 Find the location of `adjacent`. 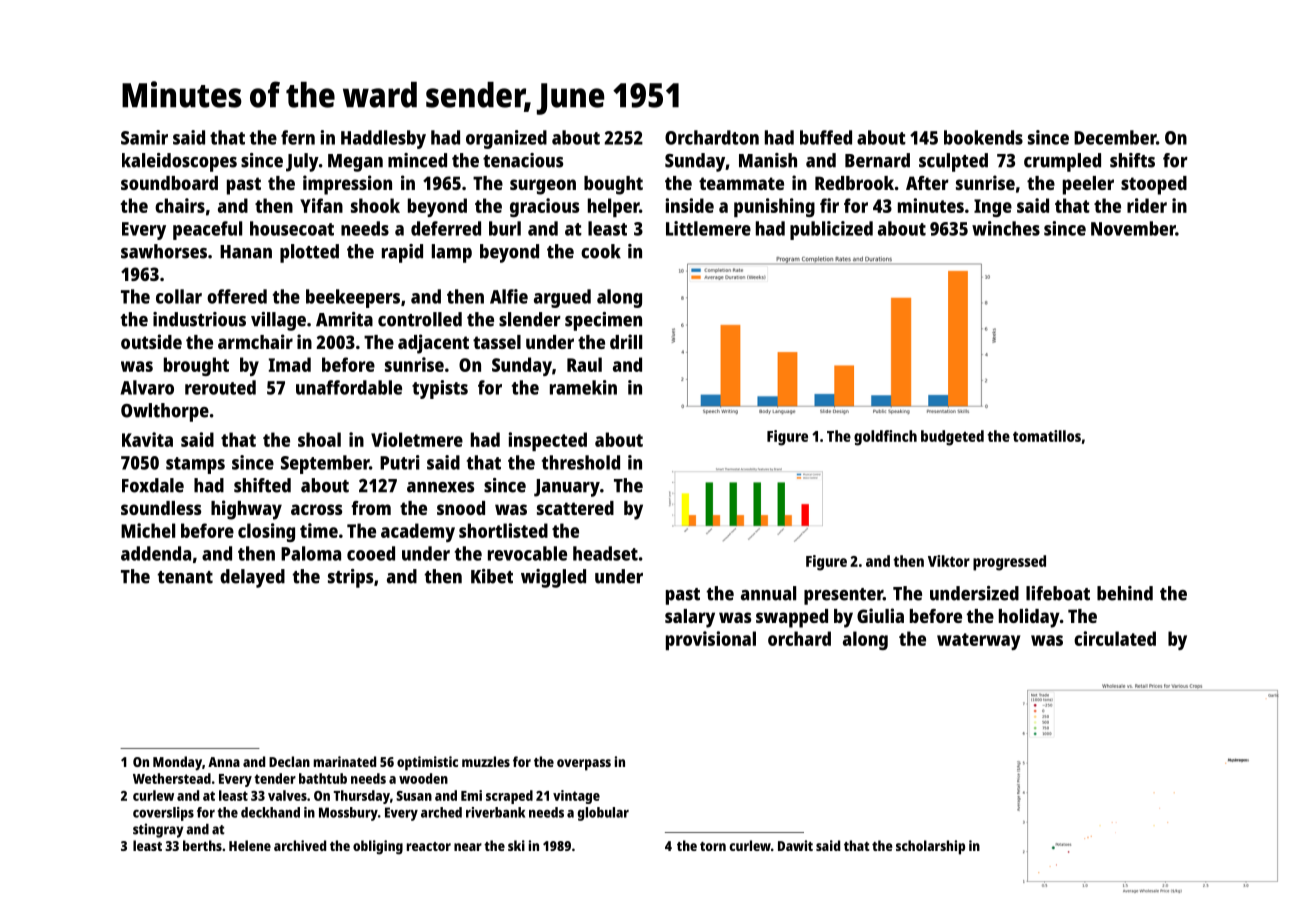

adjacent is located at coordinates (433, 344).
